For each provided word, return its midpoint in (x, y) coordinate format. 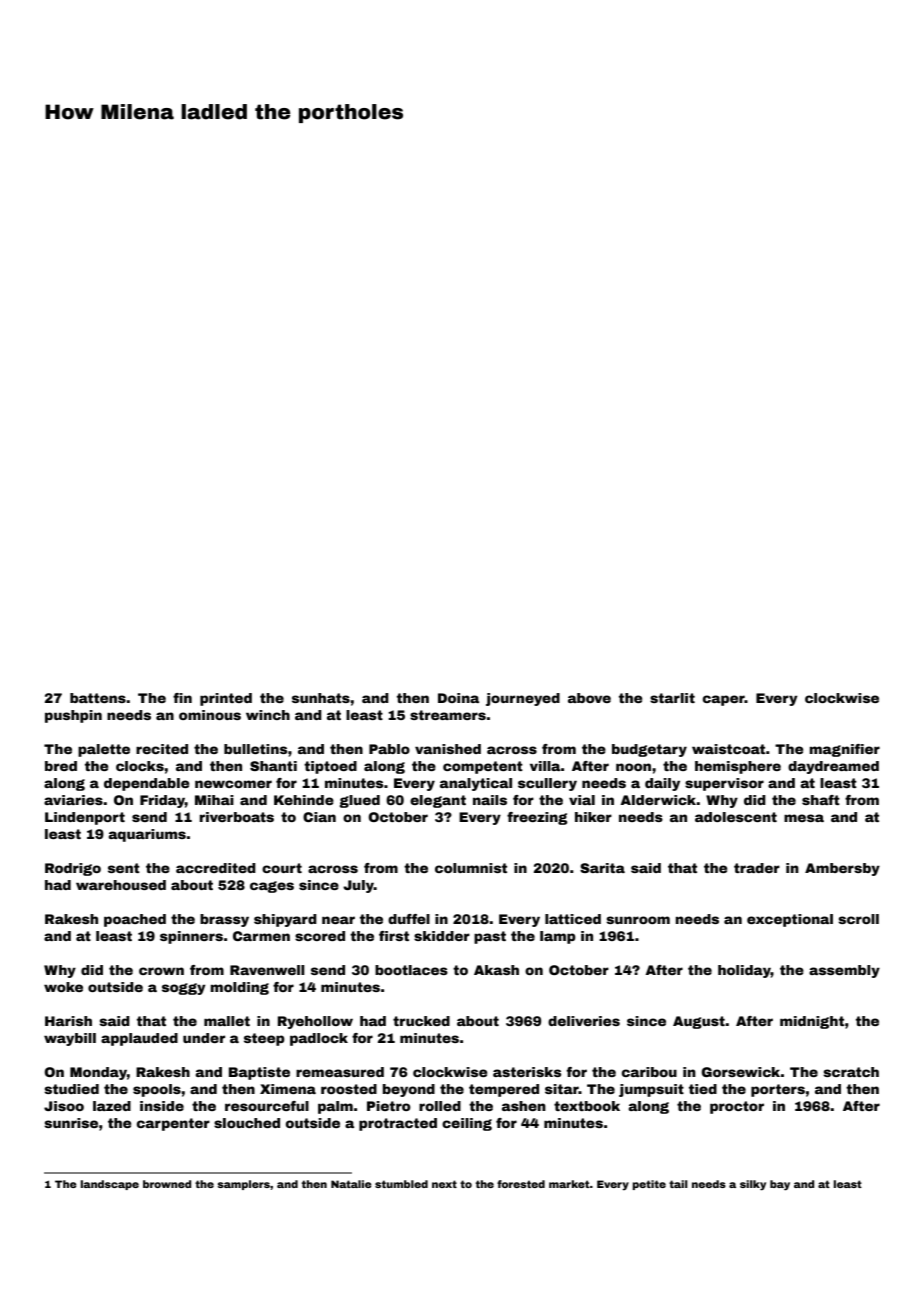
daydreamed (833, 767)
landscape (110, 1185)
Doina (458, 698)
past (490, 937)
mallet (227, 1021)
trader (757, 868)
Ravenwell (267, 970)
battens (98, 698)
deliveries (584, 1021)
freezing (537, 818)
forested (521, 1184)
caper (724, 700)
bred (61, 766)
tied (703, 1089)
